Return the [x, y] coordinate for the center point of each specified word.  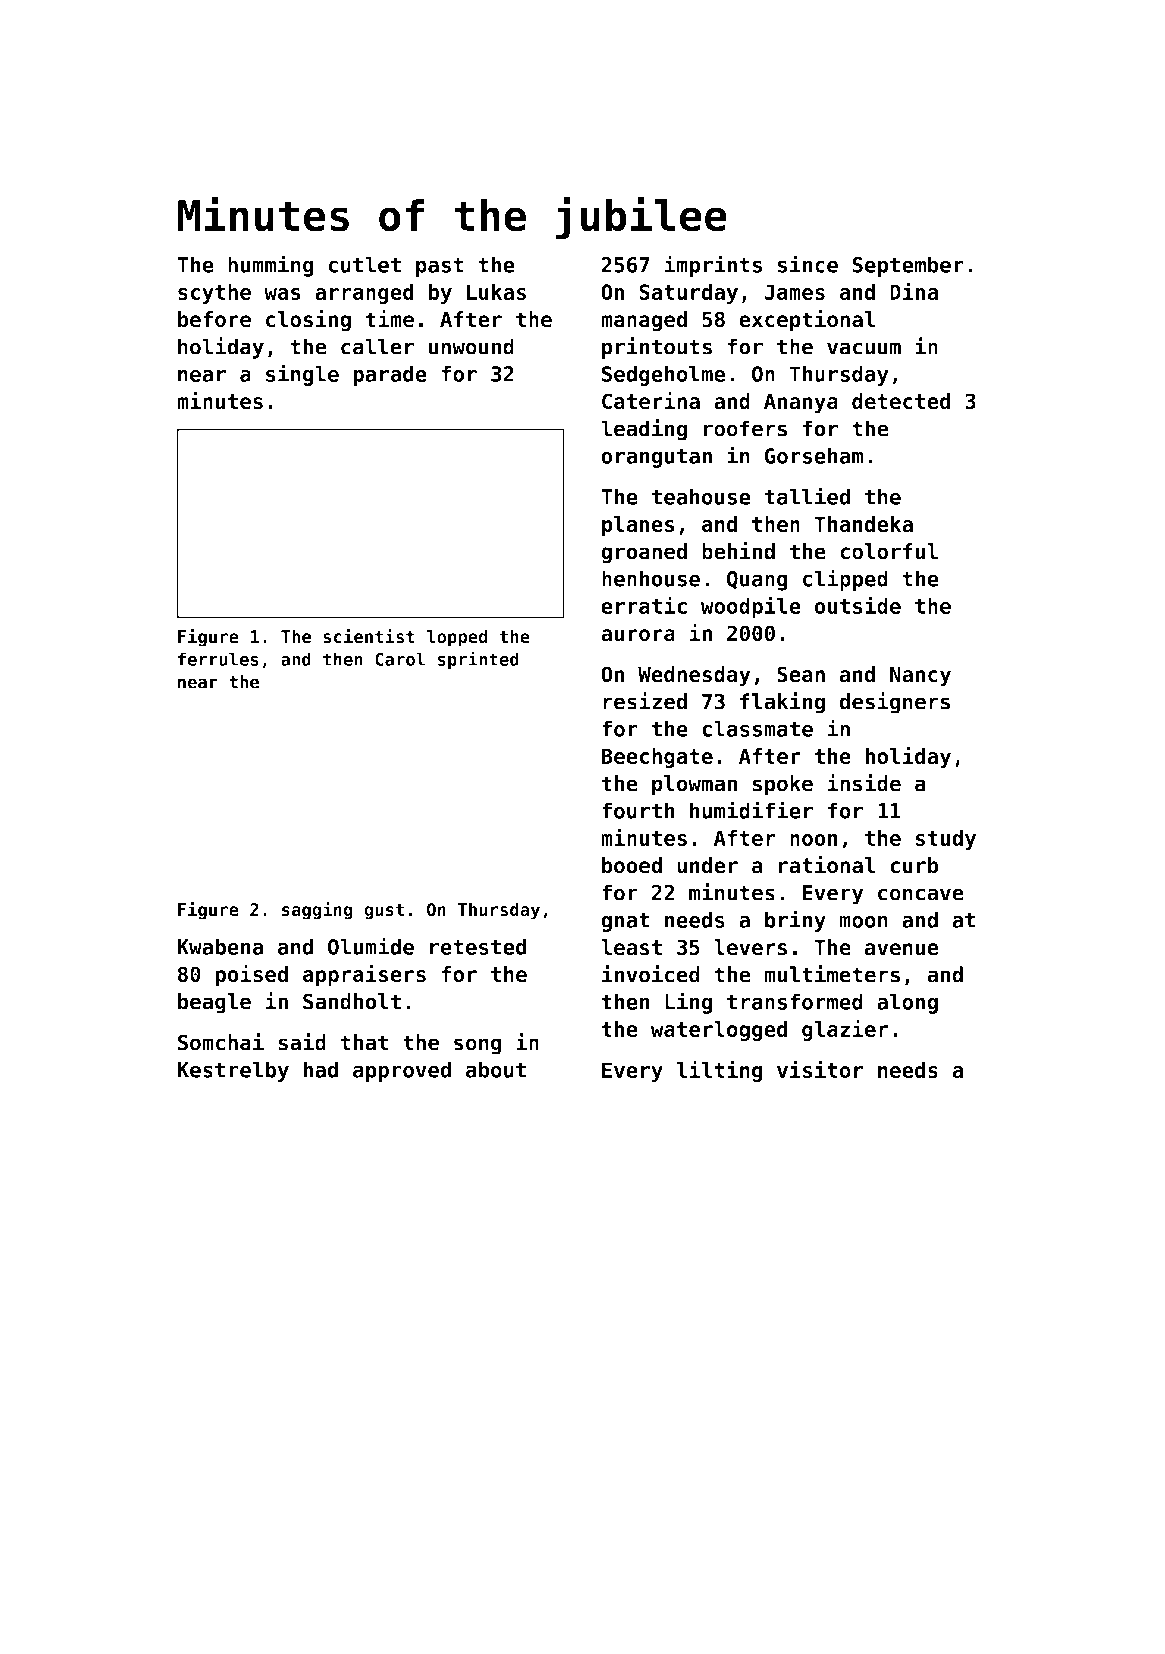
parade [390, 375]
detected [901, 401]
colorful [889, 551]
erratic [644, 605]
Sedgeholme [664, 375]
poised [251, 976]
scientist [369, 636]
